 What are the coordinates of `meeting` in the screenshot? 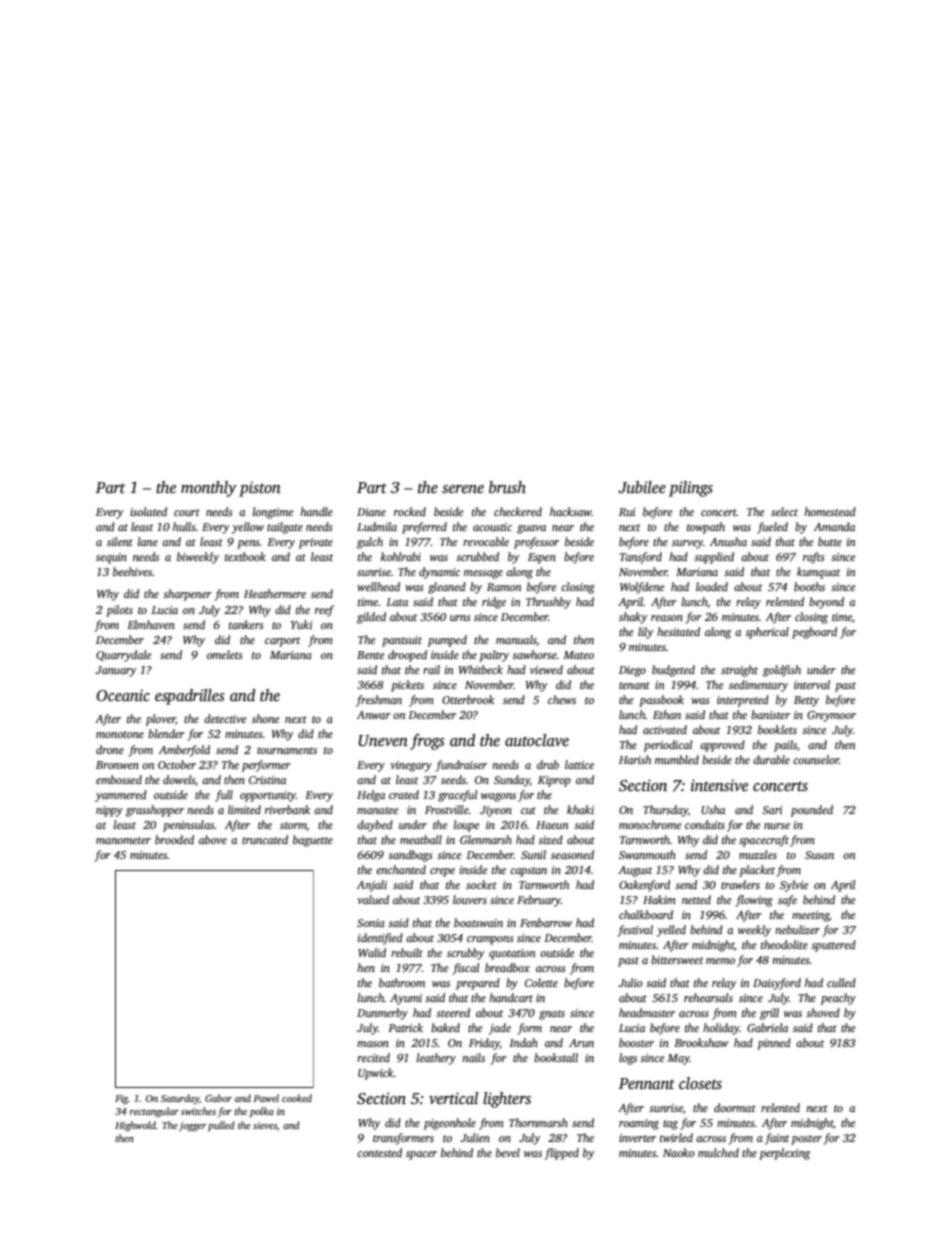 It's located at (810, 916).
